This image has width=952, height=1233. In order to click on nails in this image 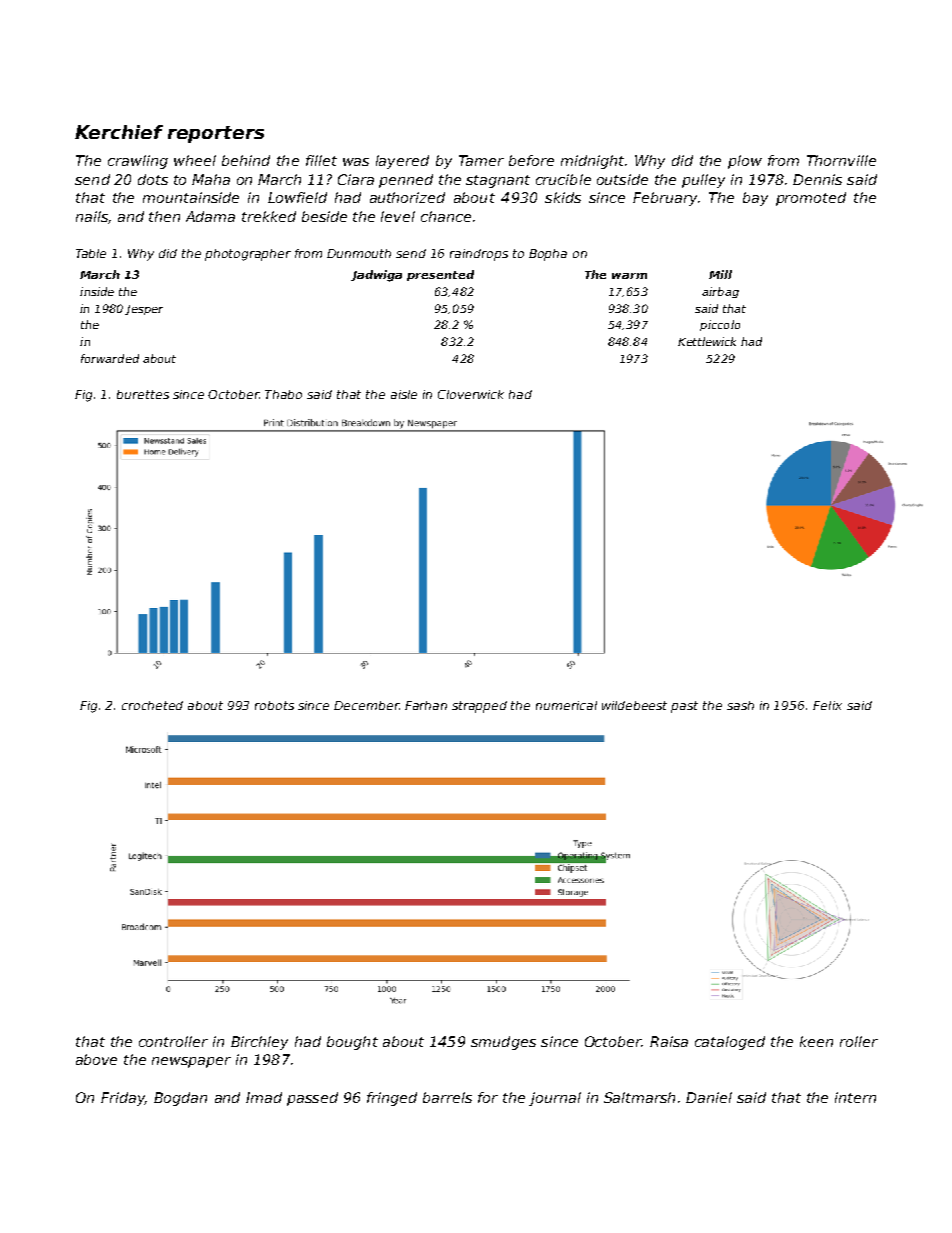, I will do `click(92, 216)`.
